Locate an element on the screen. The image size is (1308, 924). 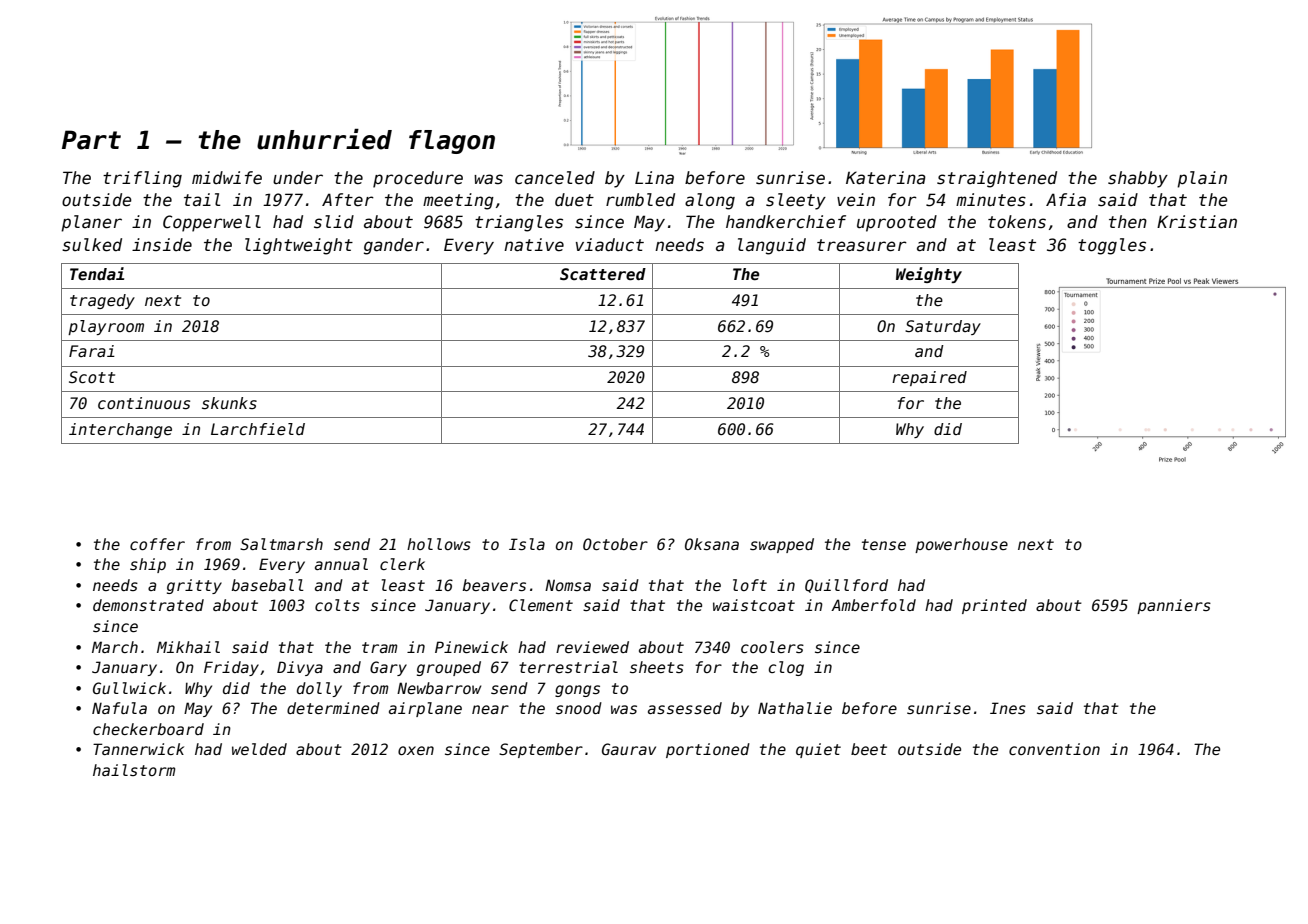
Weighty is located at coordinates (929, 275).
